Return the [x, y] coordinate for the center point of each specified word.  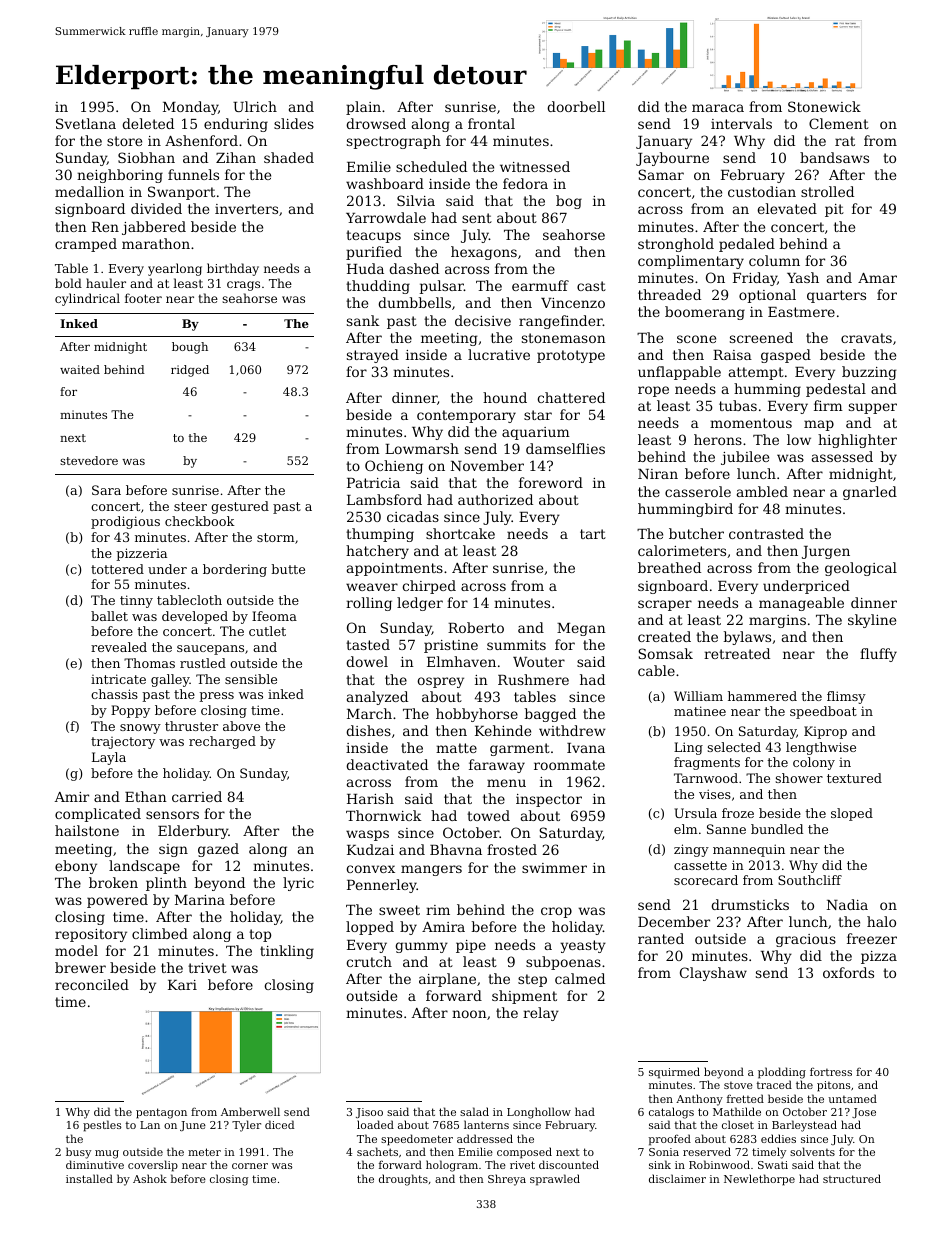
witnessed [535, 166]
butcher [696, 533]
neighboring [120, 176]
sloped [852, 814]
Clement [839, 123]
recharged [222, 742]
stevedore [89, 460]
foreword [551, 482]
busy [78, 1153]
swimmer [554, 868]
